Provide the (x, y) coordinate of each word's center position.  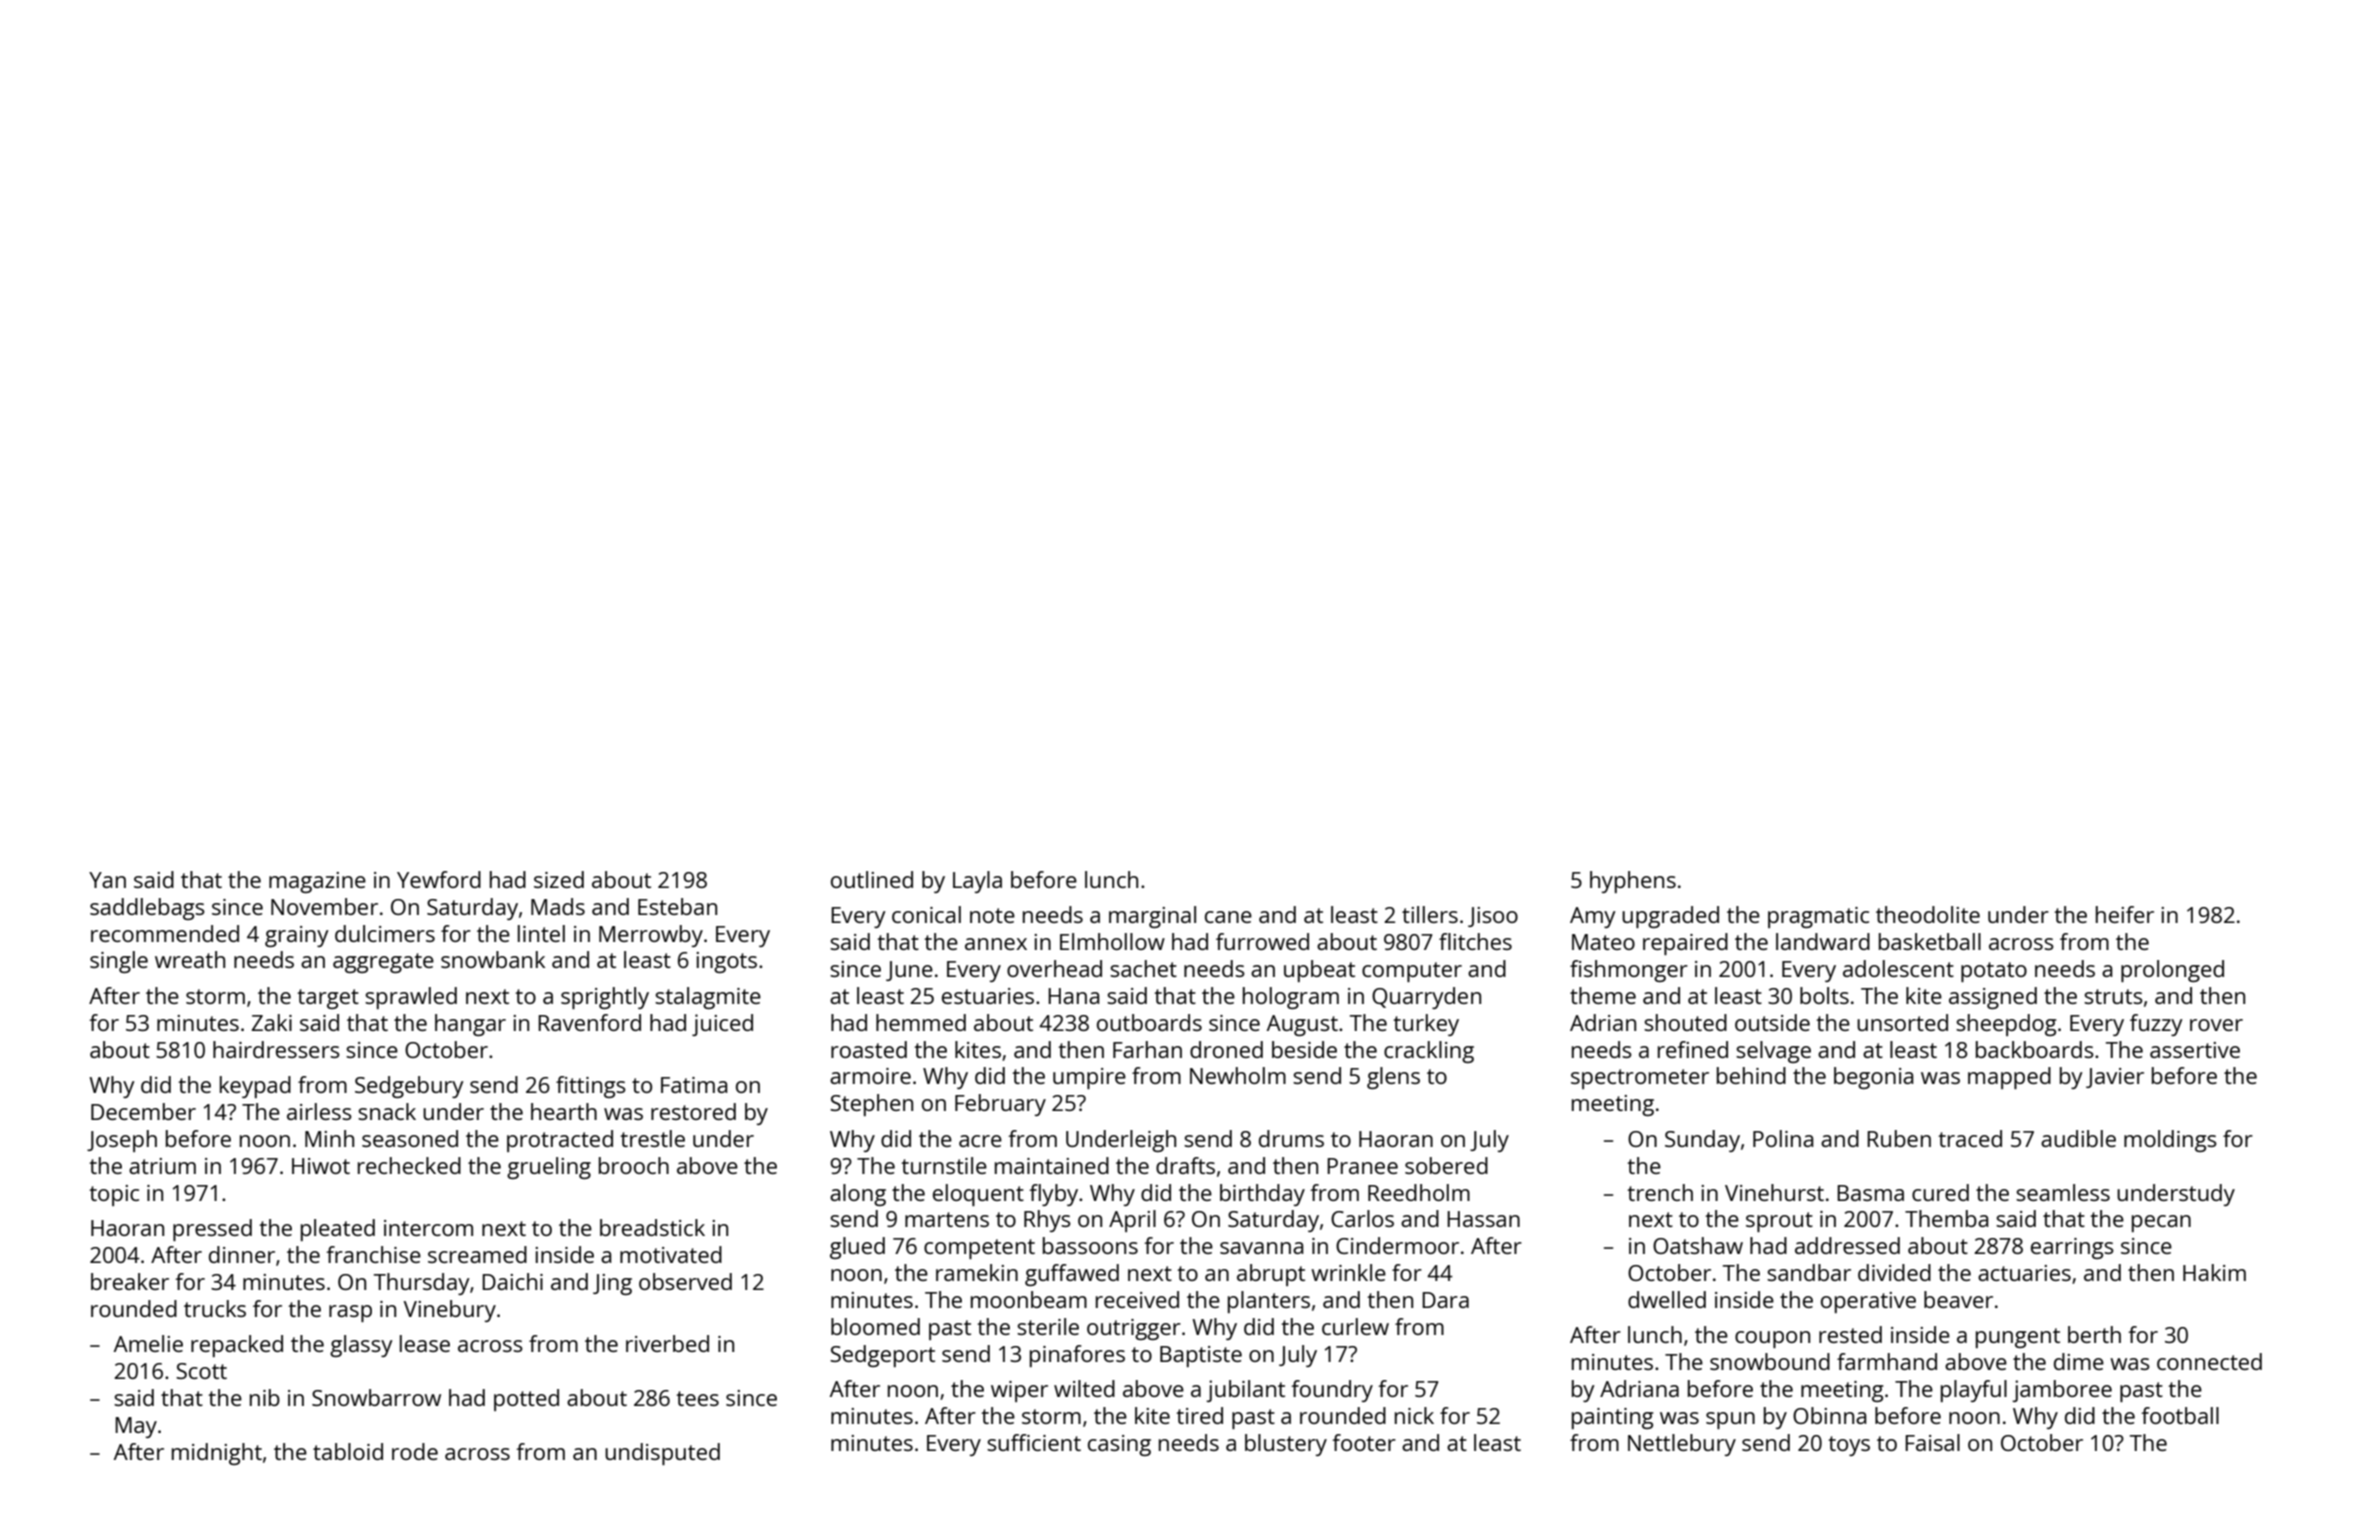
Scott (201, 1371)
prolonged (2172, 971)
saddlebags (147, 909)
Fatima (694, 1085)
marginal (1152, 917)
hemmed (921, 1022)
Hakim (2214, 1272)
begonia (1874, 1078)
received (1137, 1299)
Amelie (148, 1343)
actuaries (2024, 1273)
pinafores (1077, 1356)
